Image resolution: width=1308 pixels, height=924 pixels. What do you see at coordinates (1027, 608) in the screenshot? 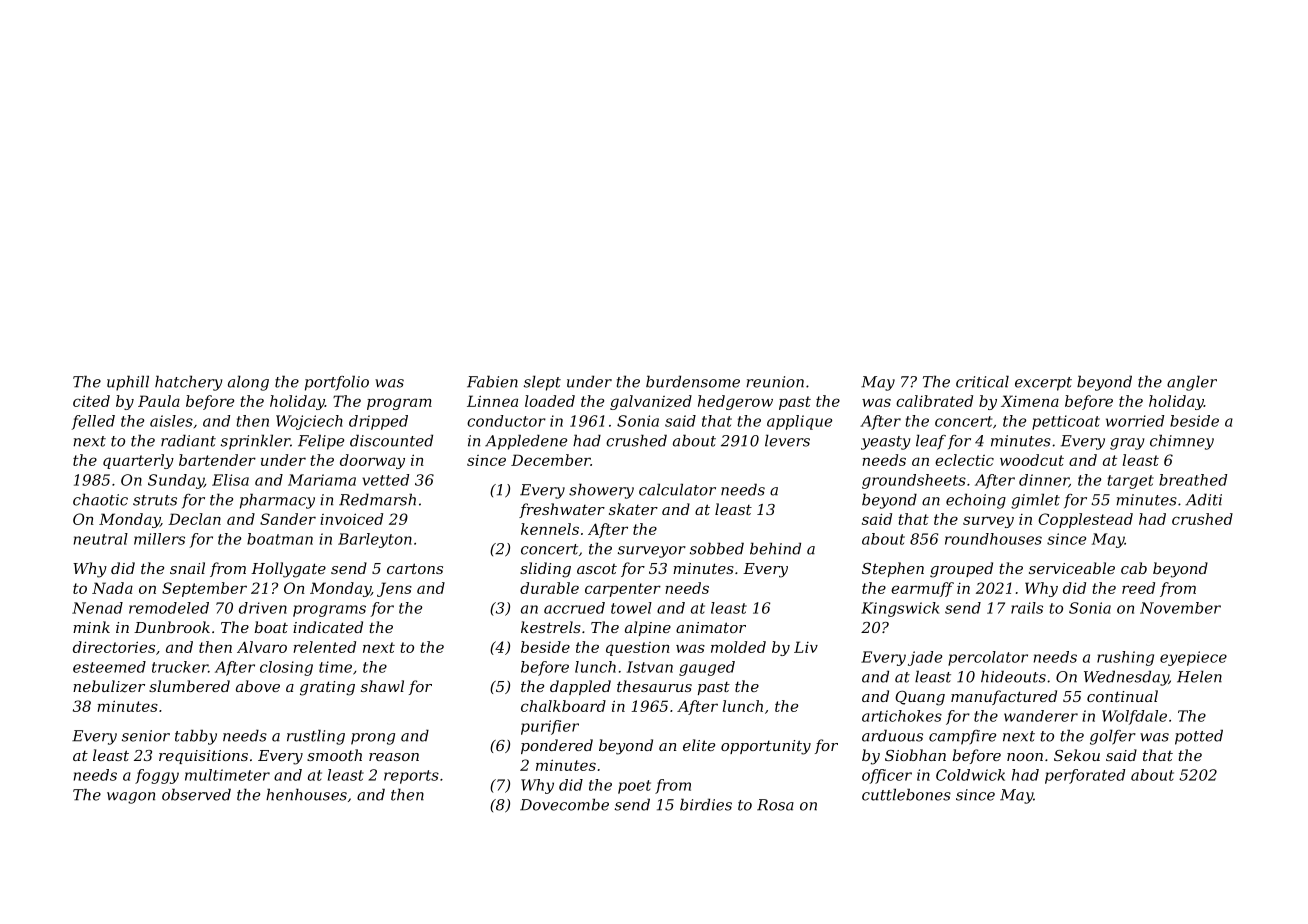
I see `rails` at bounding box center [1027, 608].
